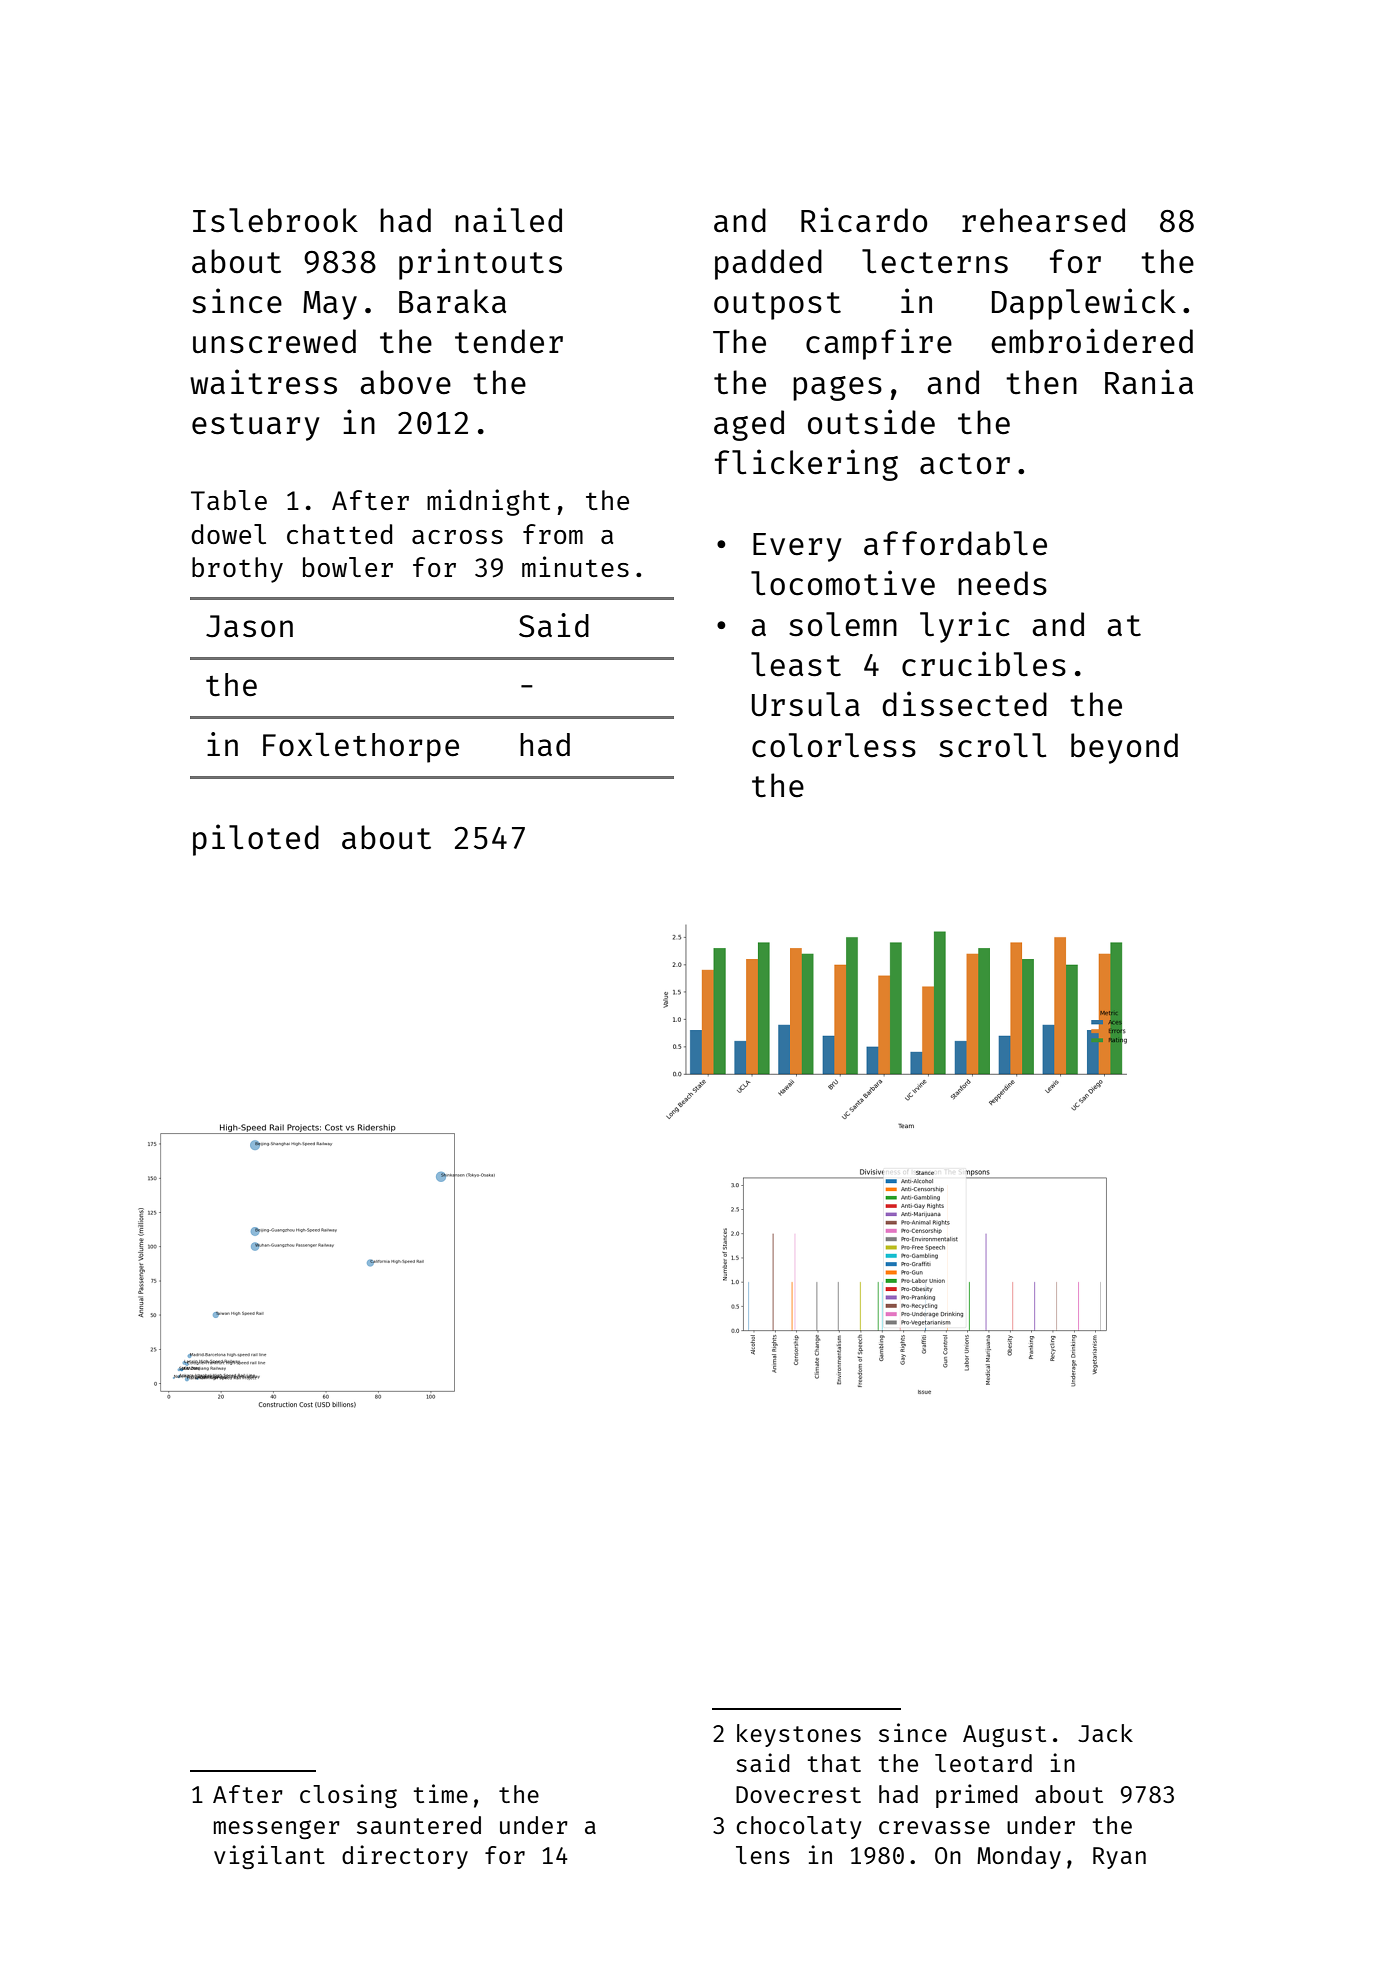 This page has width=1386, height=1969. What do you see at coordinates (799, 1735) in the page?
I see `keystones` at bounding box center [799, 1735].
